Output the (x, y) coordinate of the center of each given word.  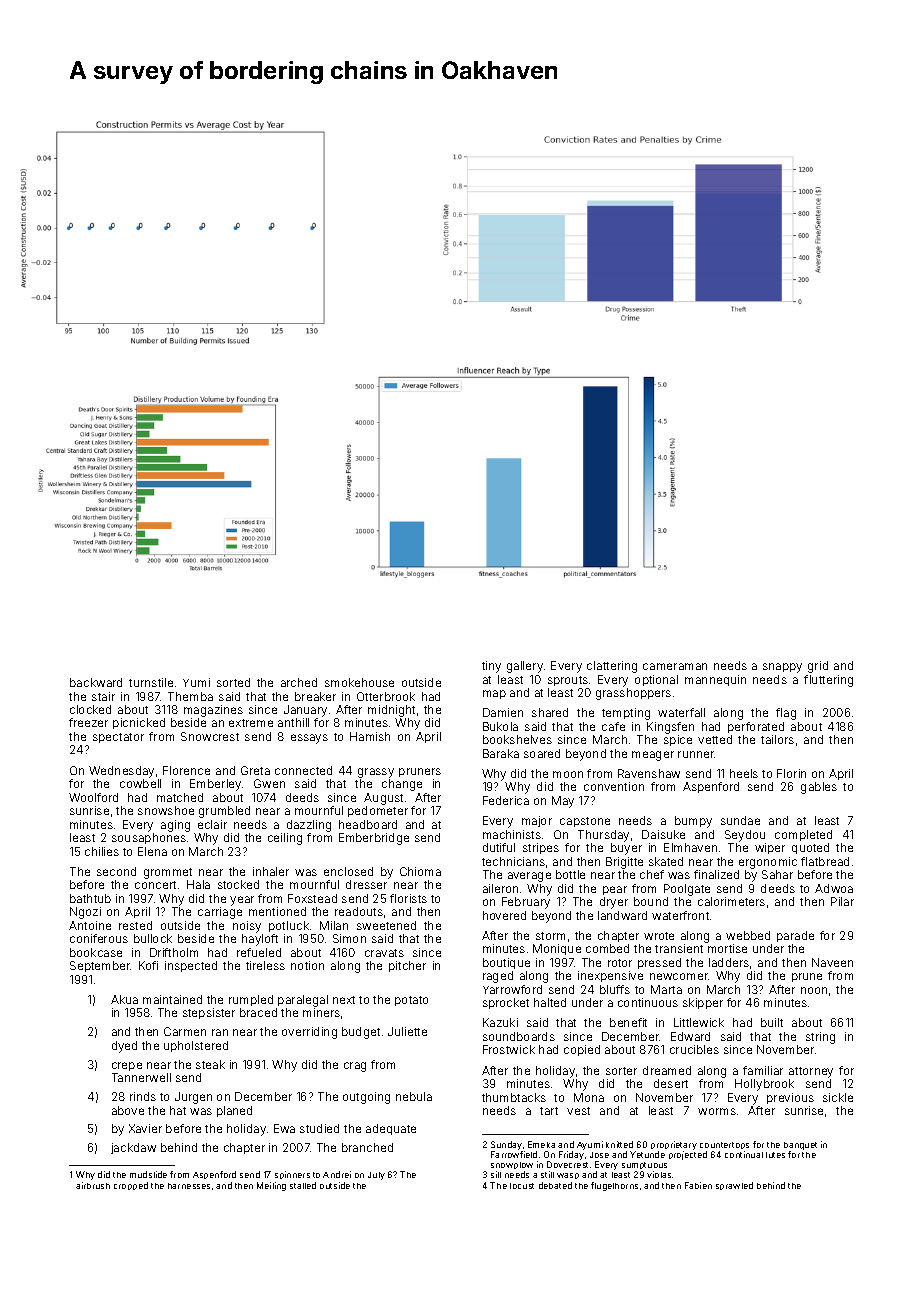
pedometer (378, 811)
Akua (124, 999)
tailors (777, 739)
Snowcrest (210, 736)
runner (696, 754)
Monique (557, 949)
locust (522, 1186)
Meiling (271, 1186)
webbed (748, 935)
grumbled (224, 812)
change (402, 785)
